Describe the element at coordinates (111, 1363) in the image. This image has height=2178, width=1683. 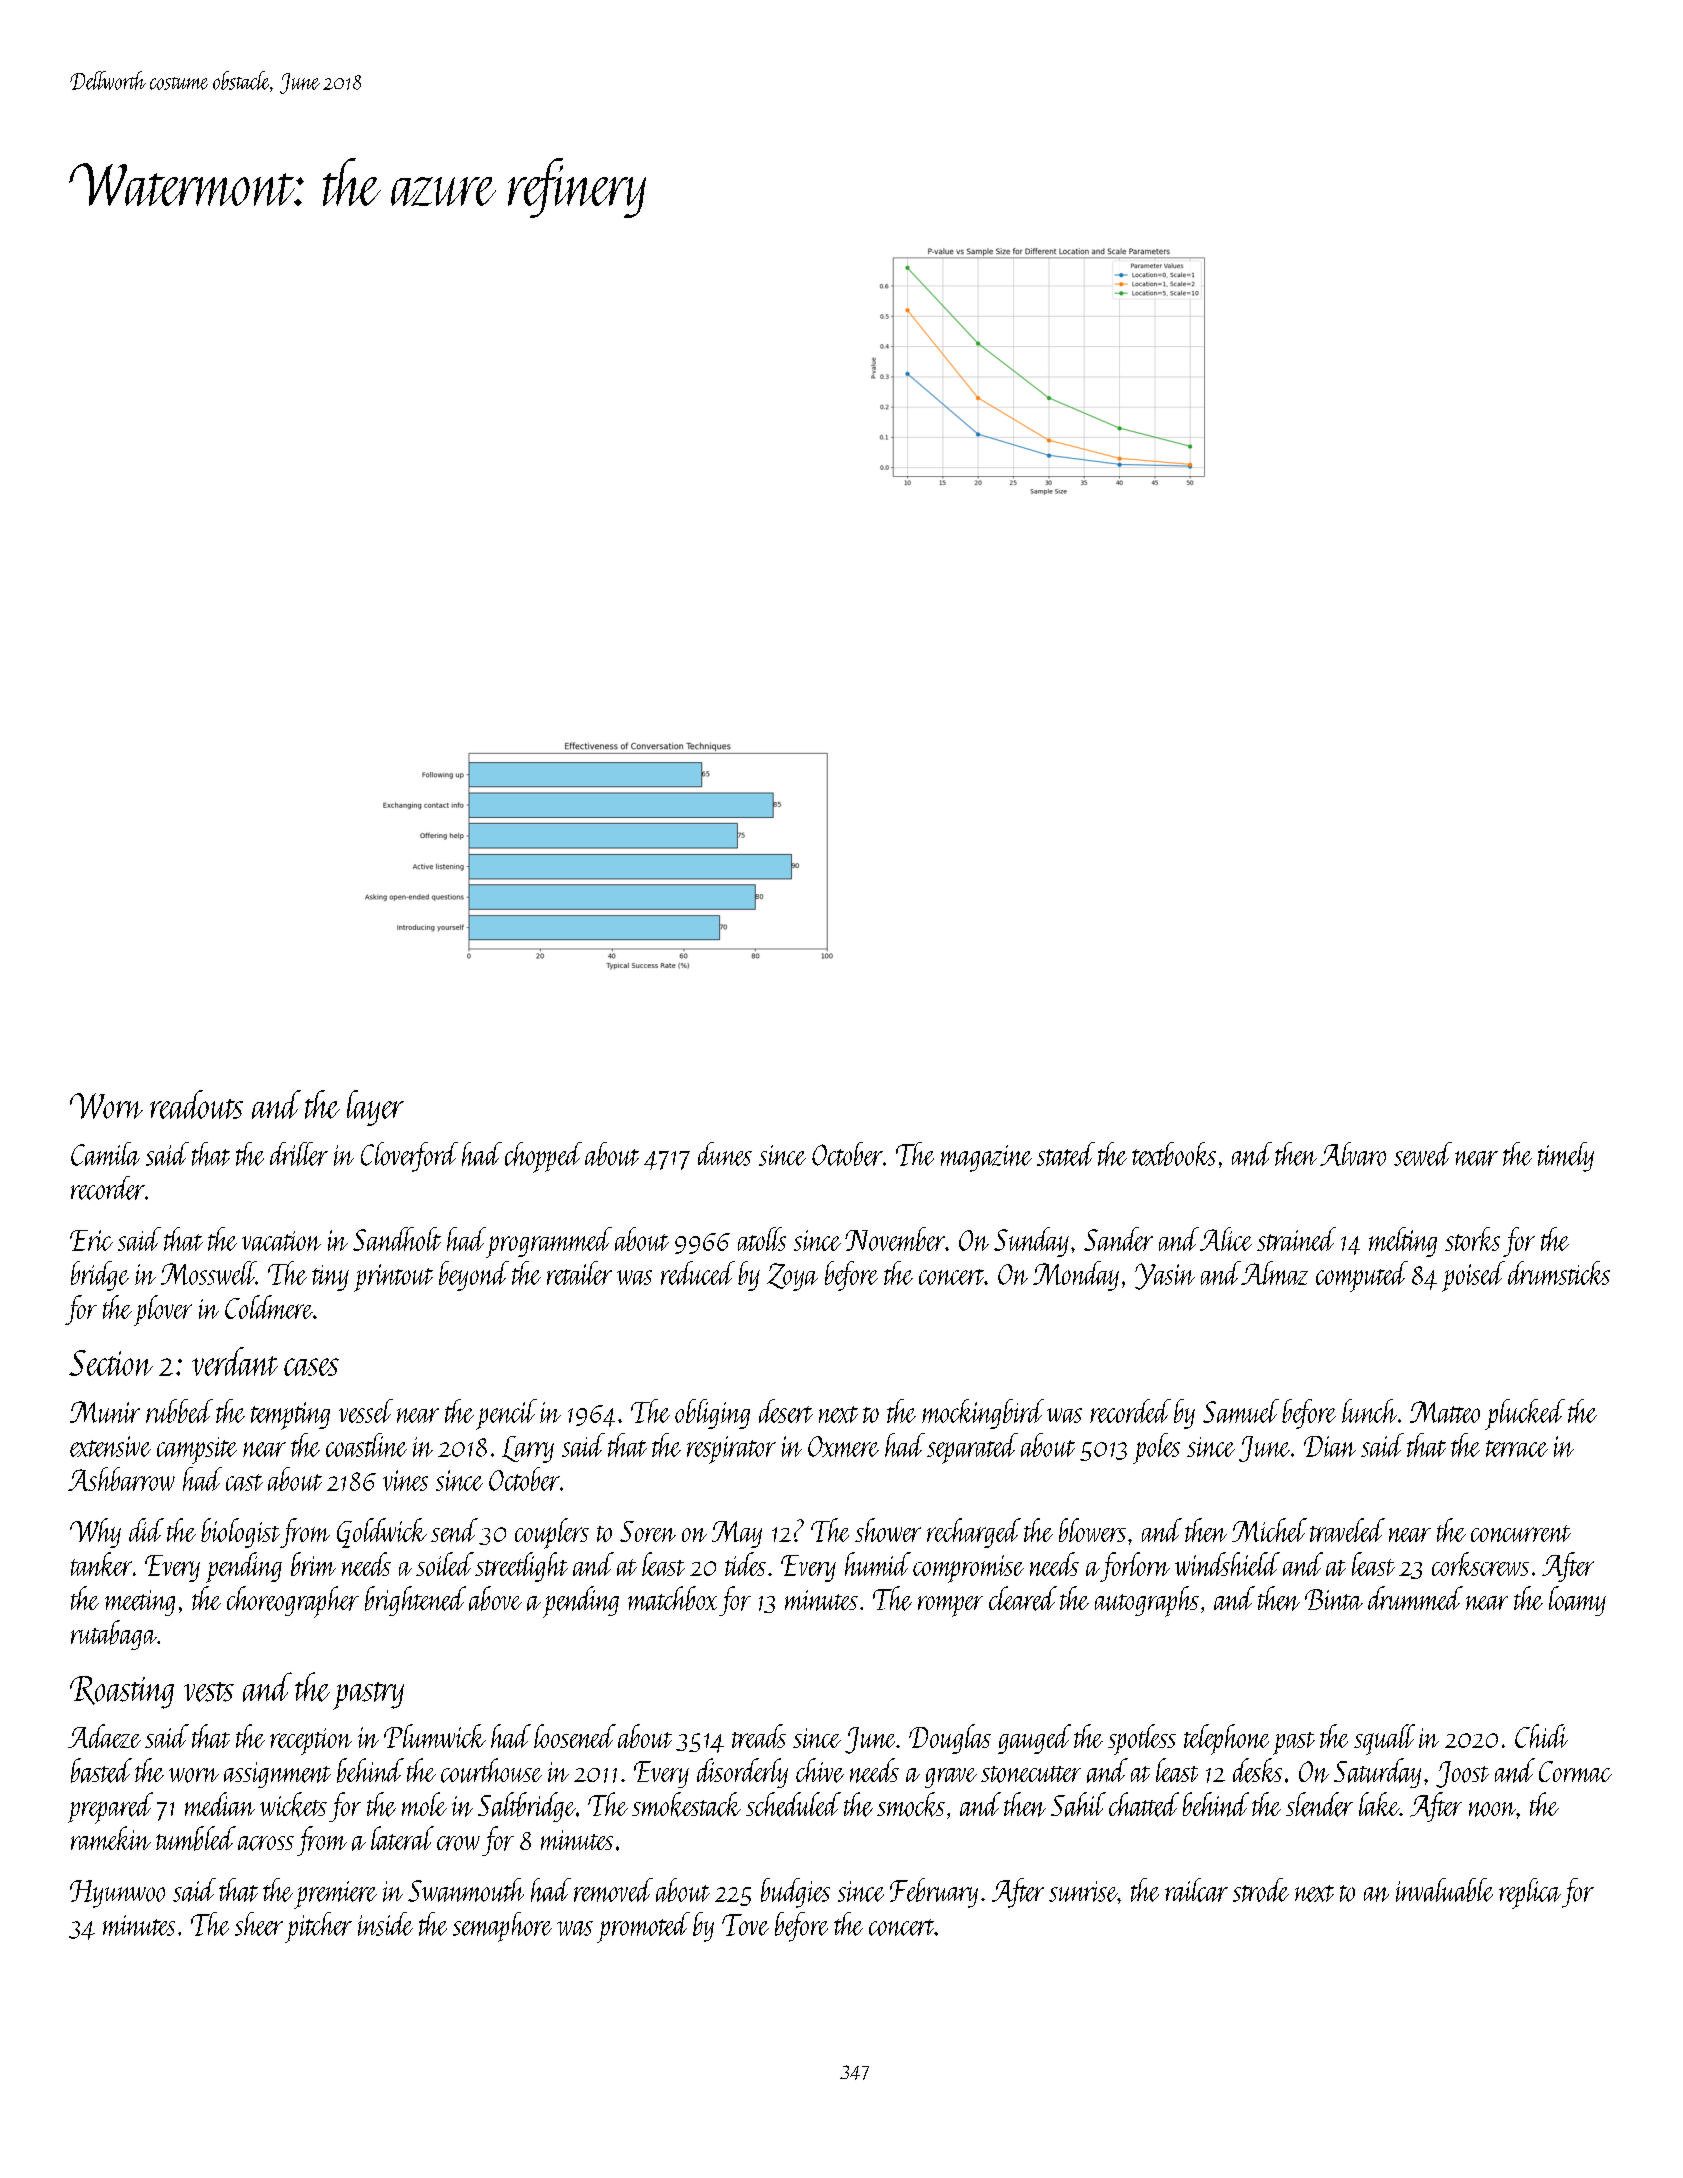
I see `Section` at that location.
